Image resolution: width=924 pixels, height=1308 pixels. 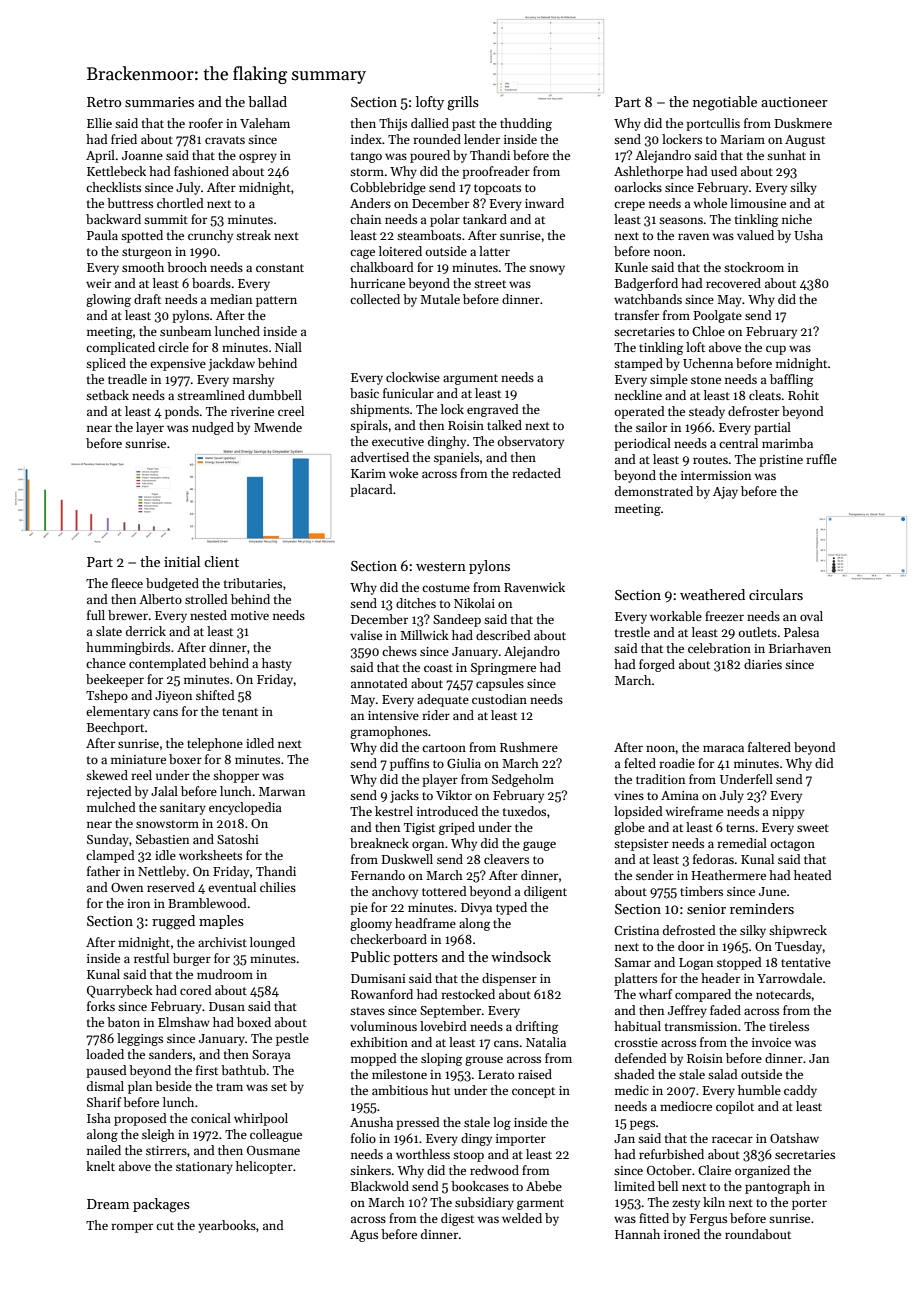 I want to click on niche, so click(x=797, y=219).
